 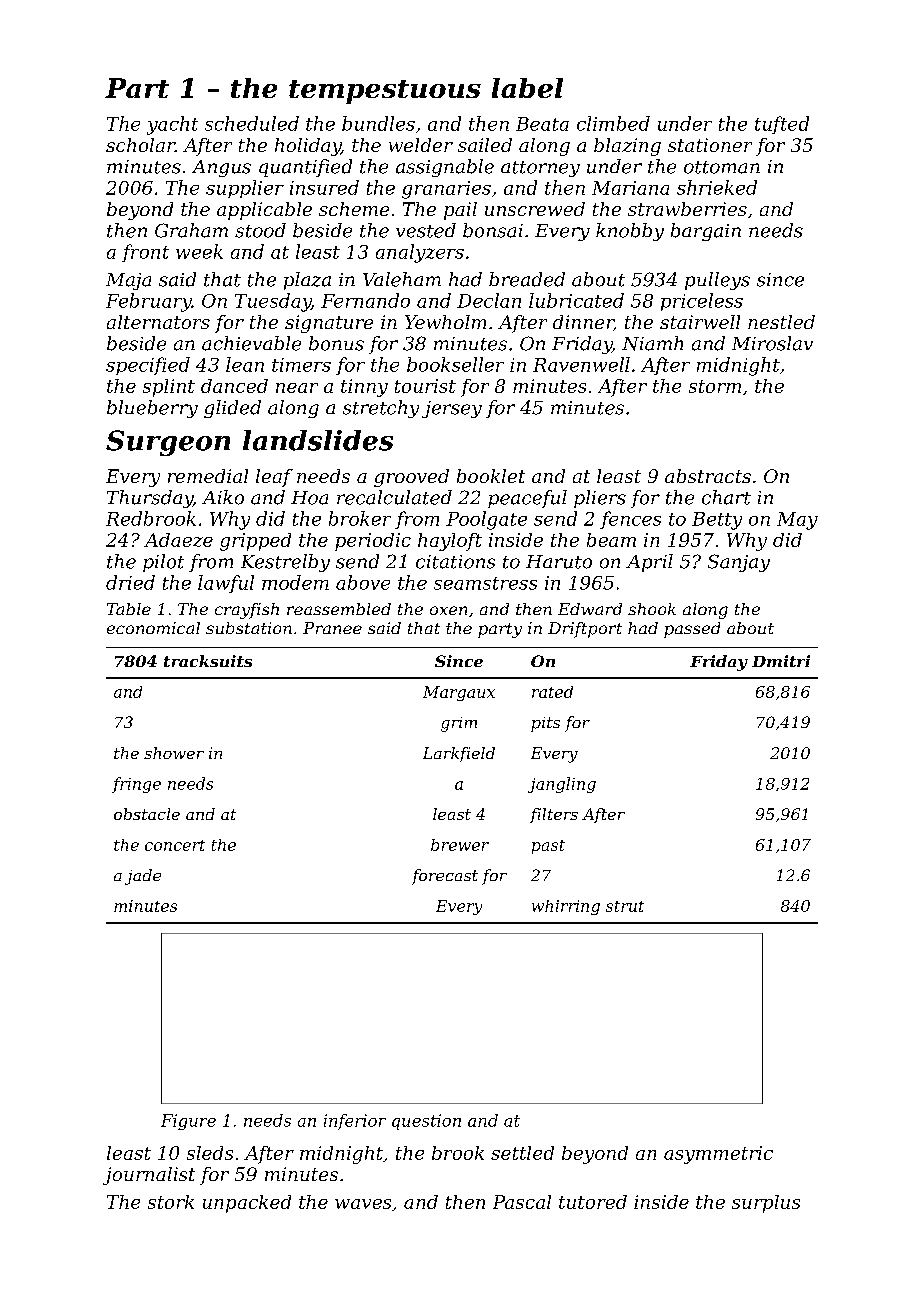 I want to click on achievable, so click(x=251, y=343).
